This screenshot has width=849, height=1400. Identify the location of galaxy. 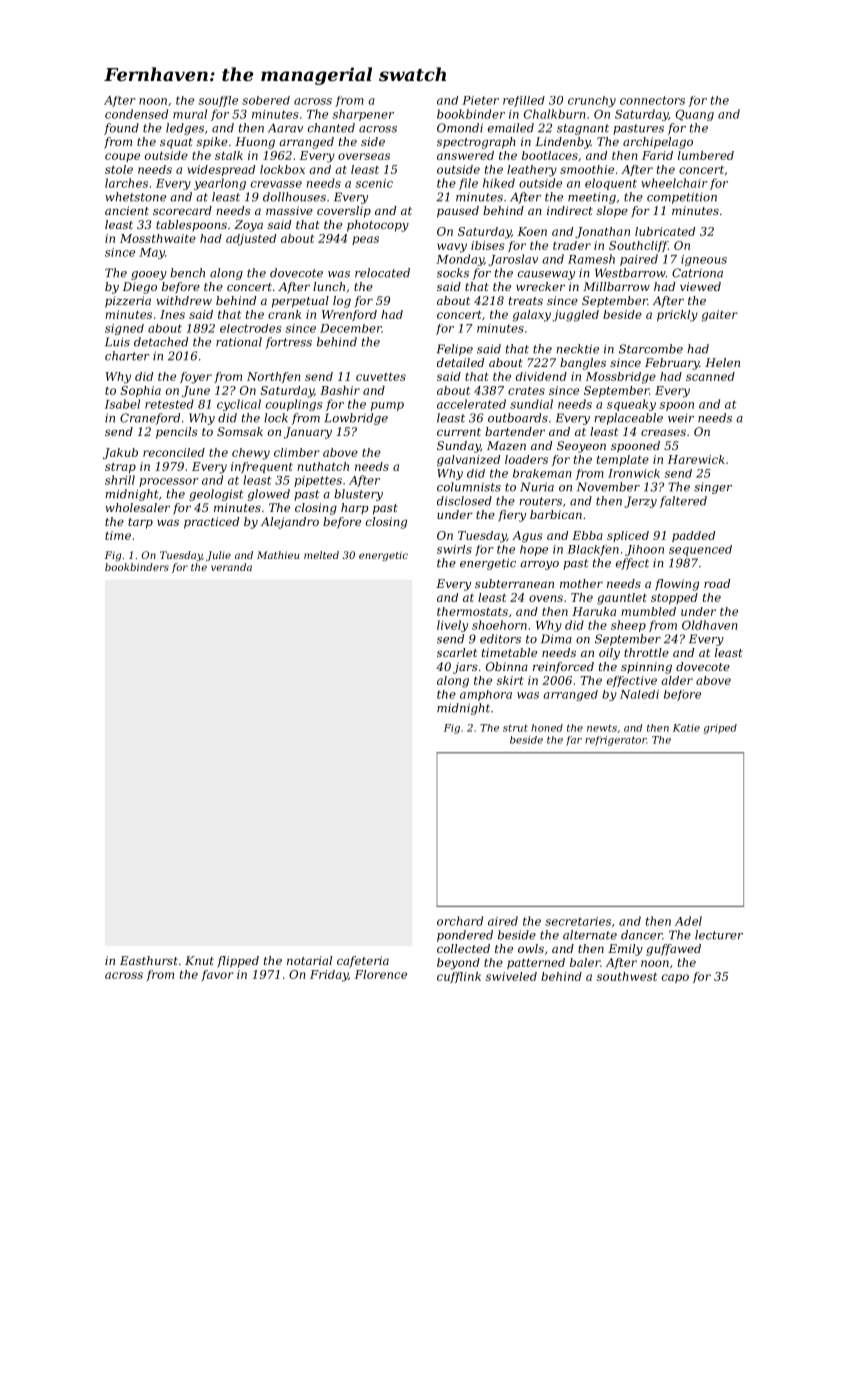
(532, 316).
